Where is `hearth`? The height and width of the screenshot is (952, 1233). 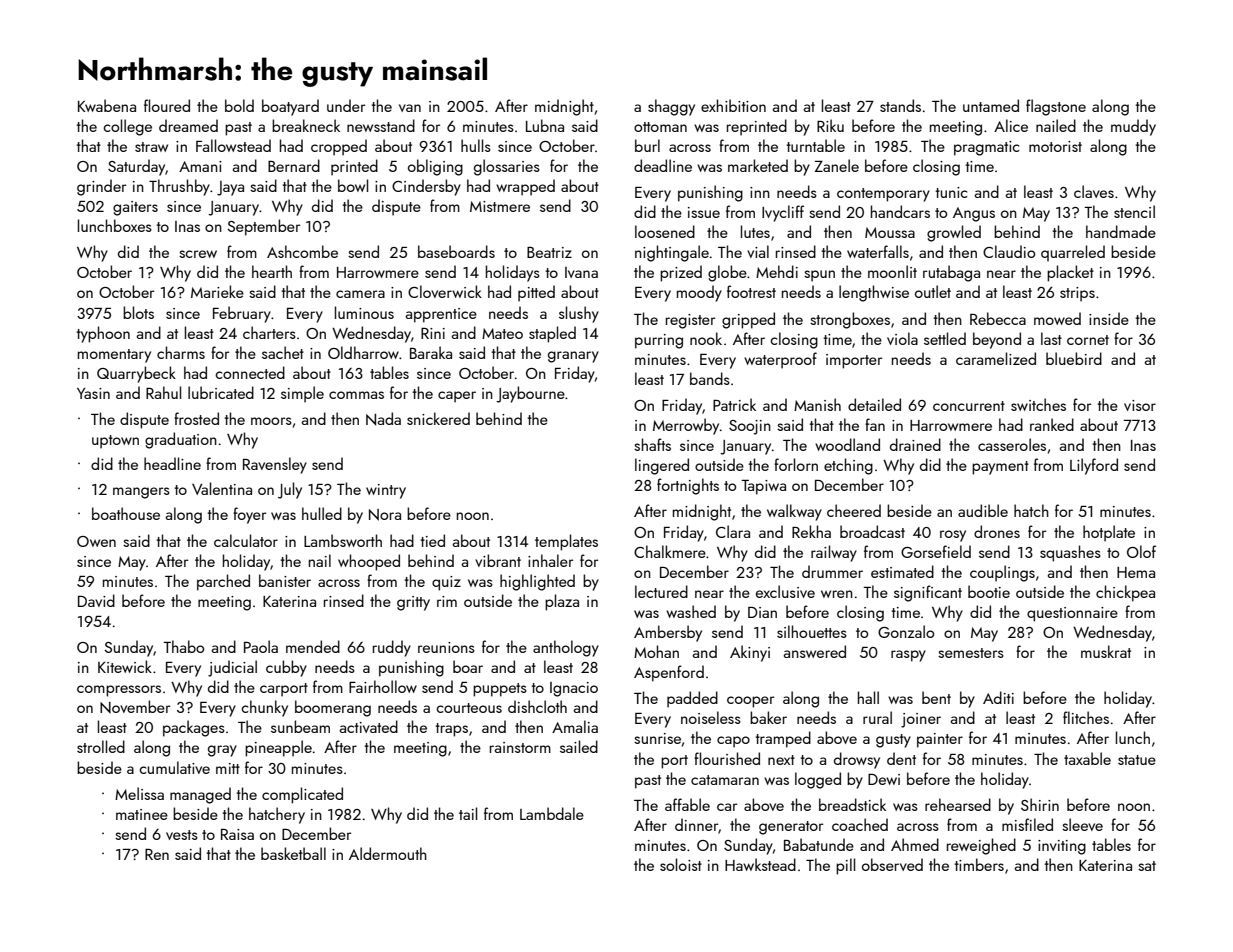 hearth is located at coordinates (272, 271).
